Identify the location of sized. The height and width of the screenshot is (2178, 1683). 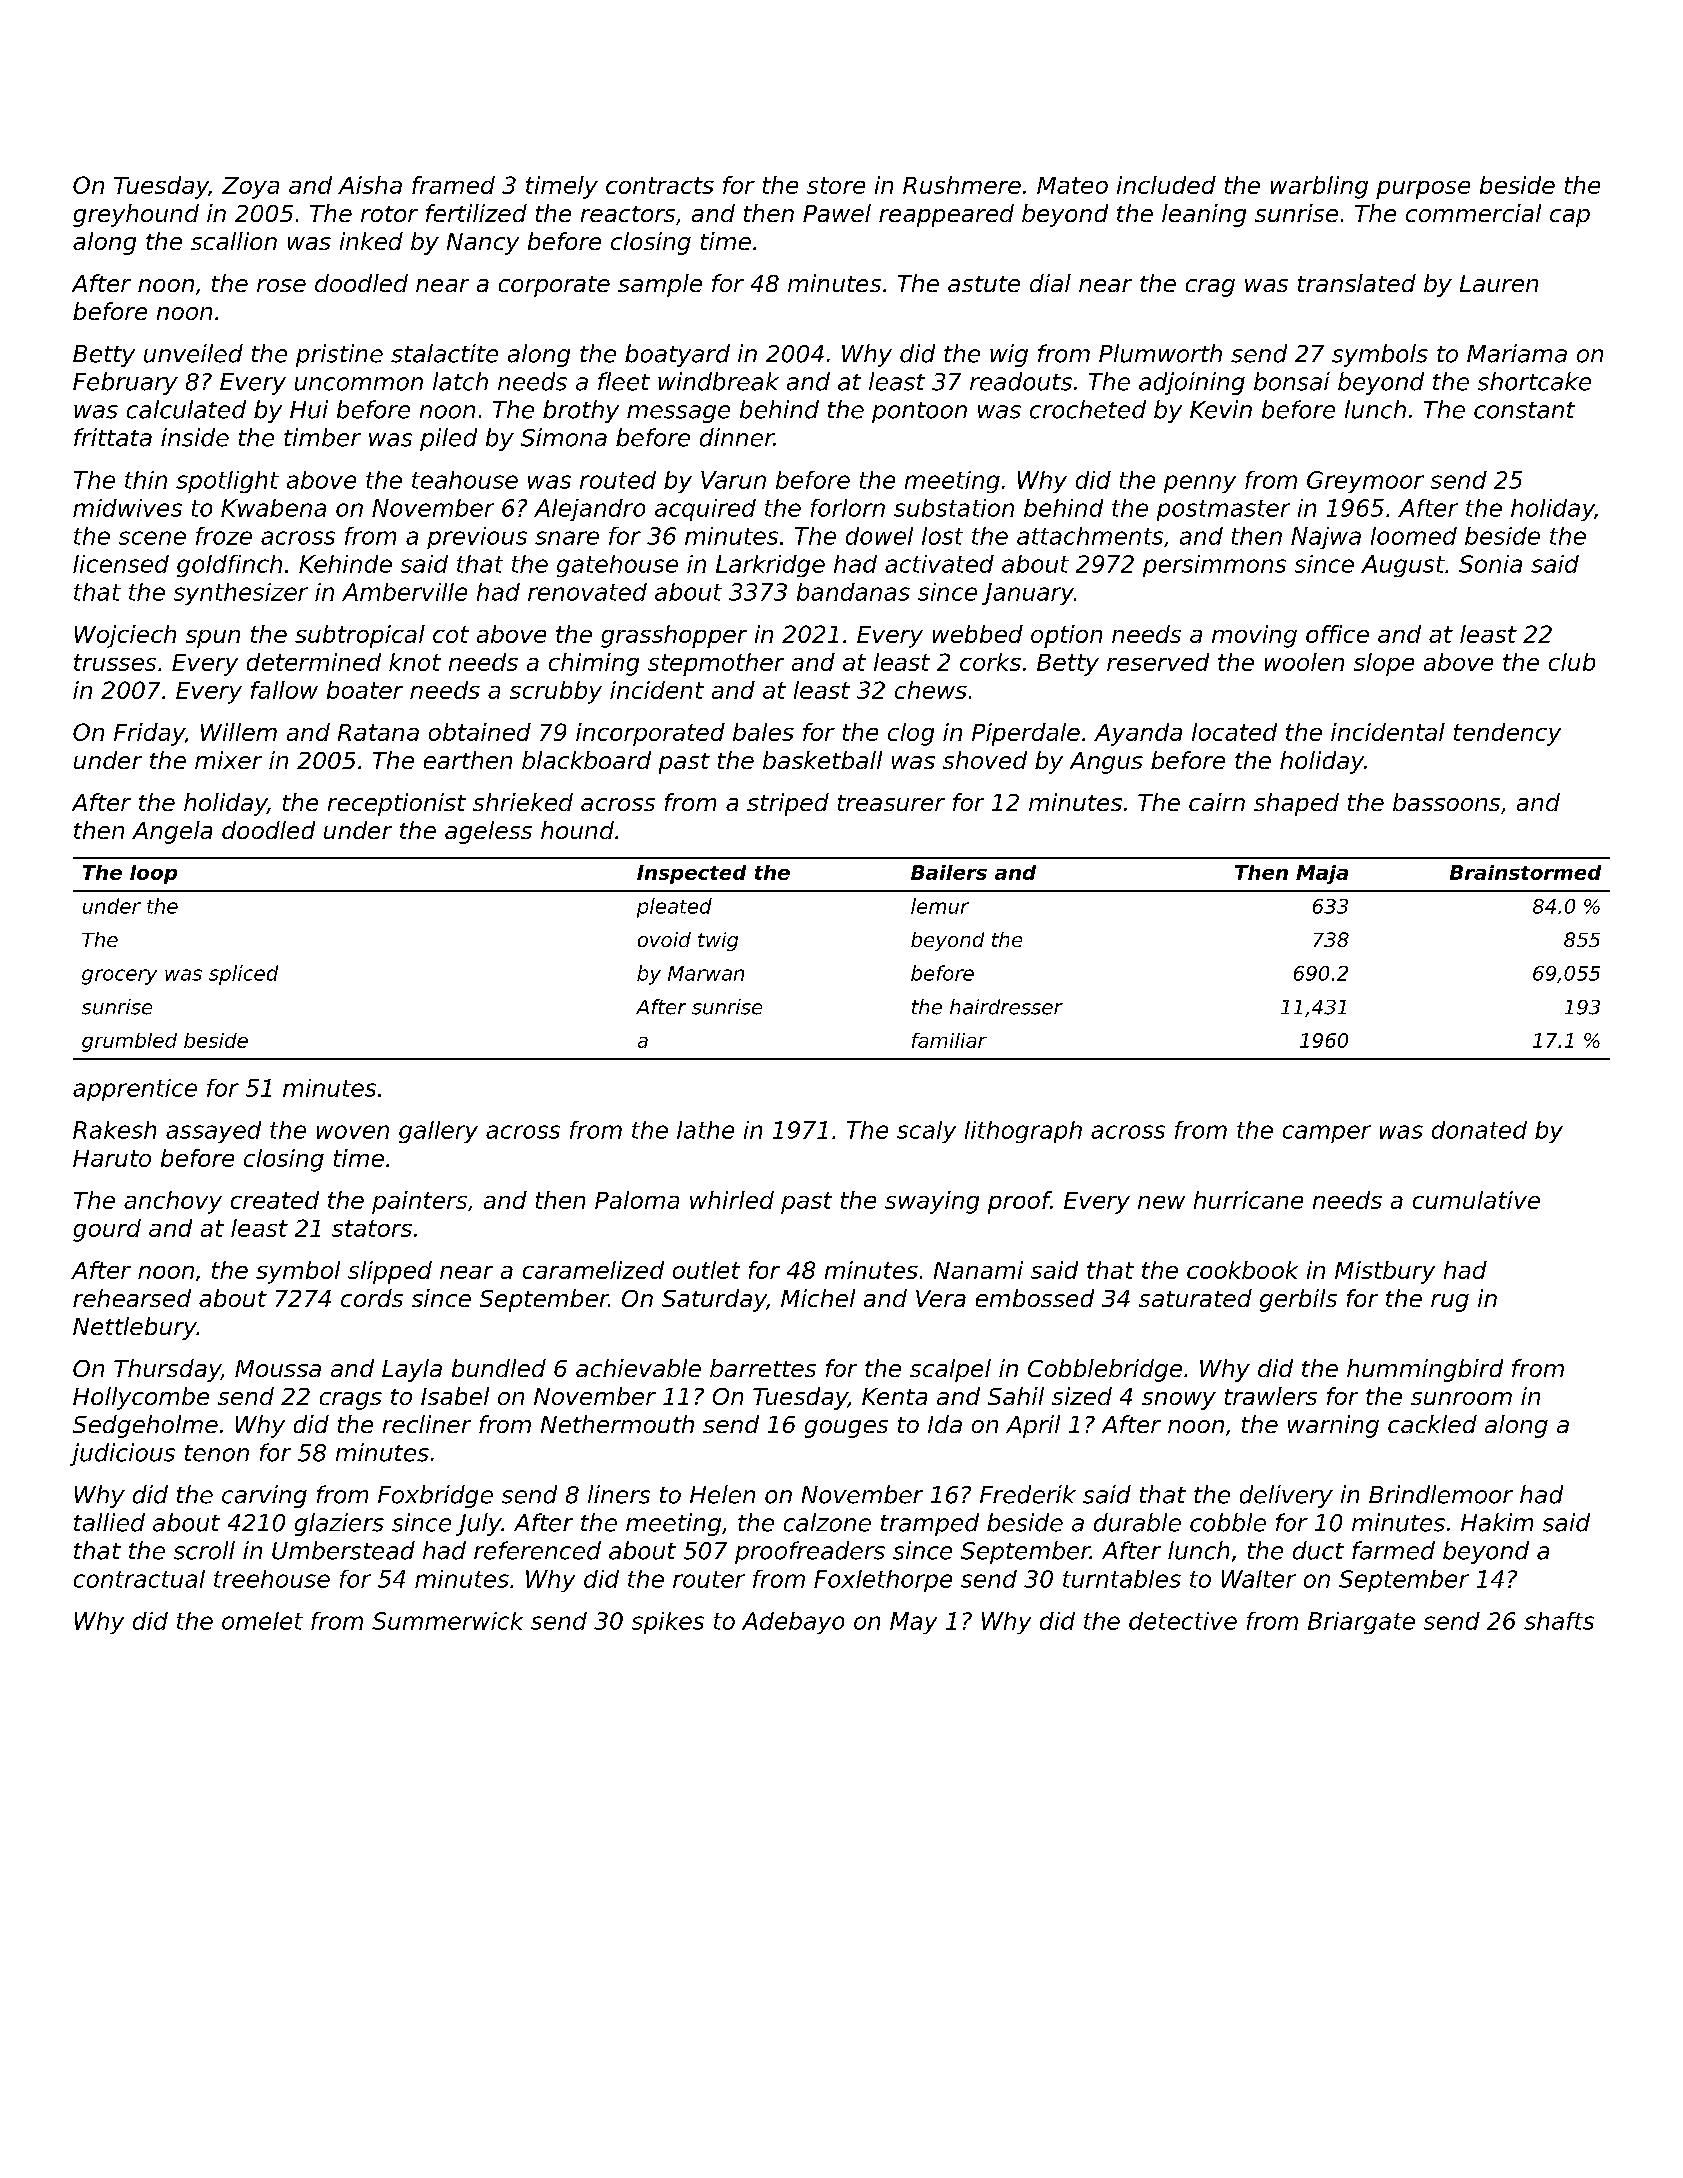
(1082, 1396).
